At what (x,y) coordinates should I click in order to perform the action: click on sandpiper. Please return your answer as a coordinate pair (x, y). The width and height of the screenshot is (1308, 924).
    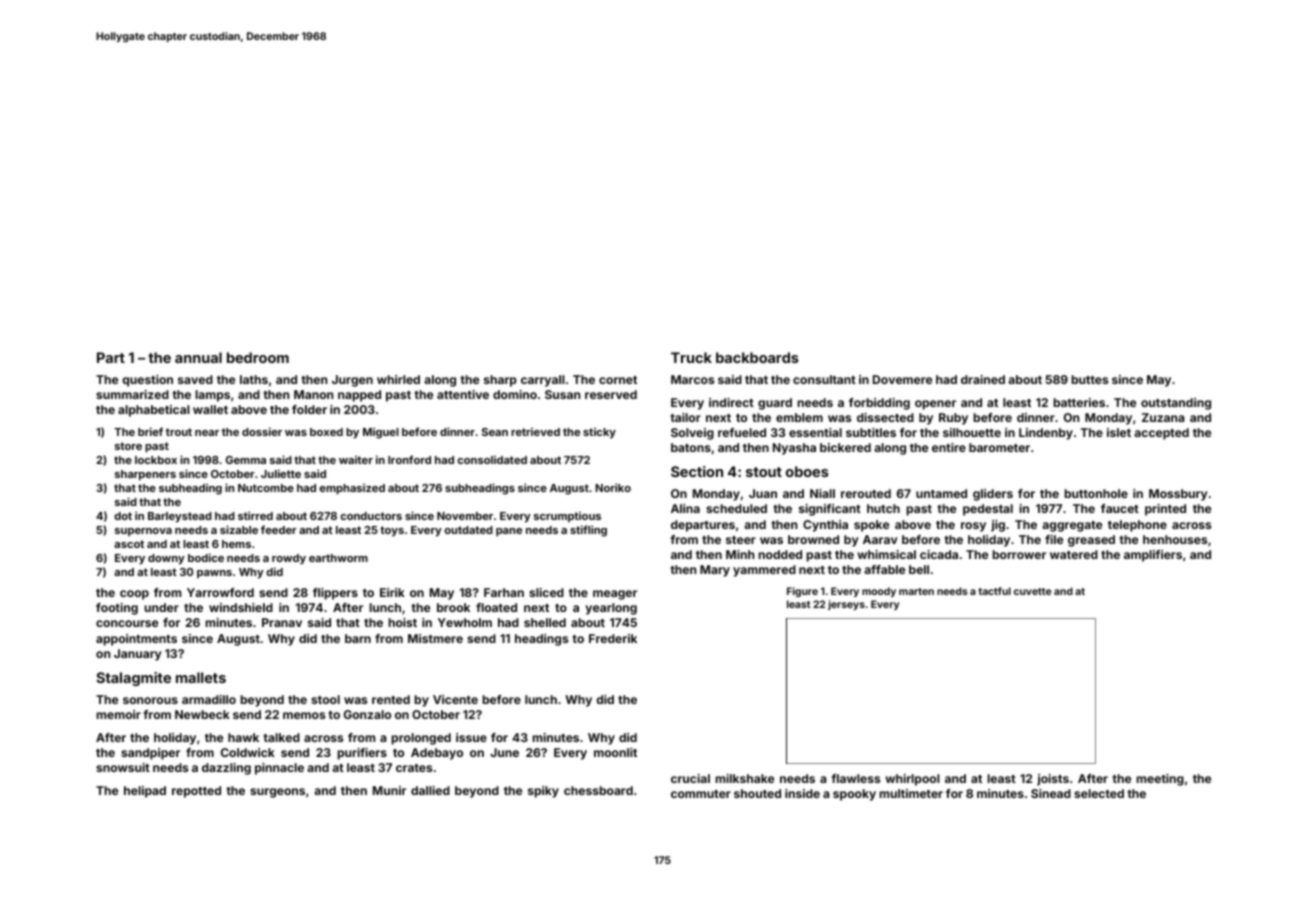
    Looking at the image, I should click on (150, 754).
